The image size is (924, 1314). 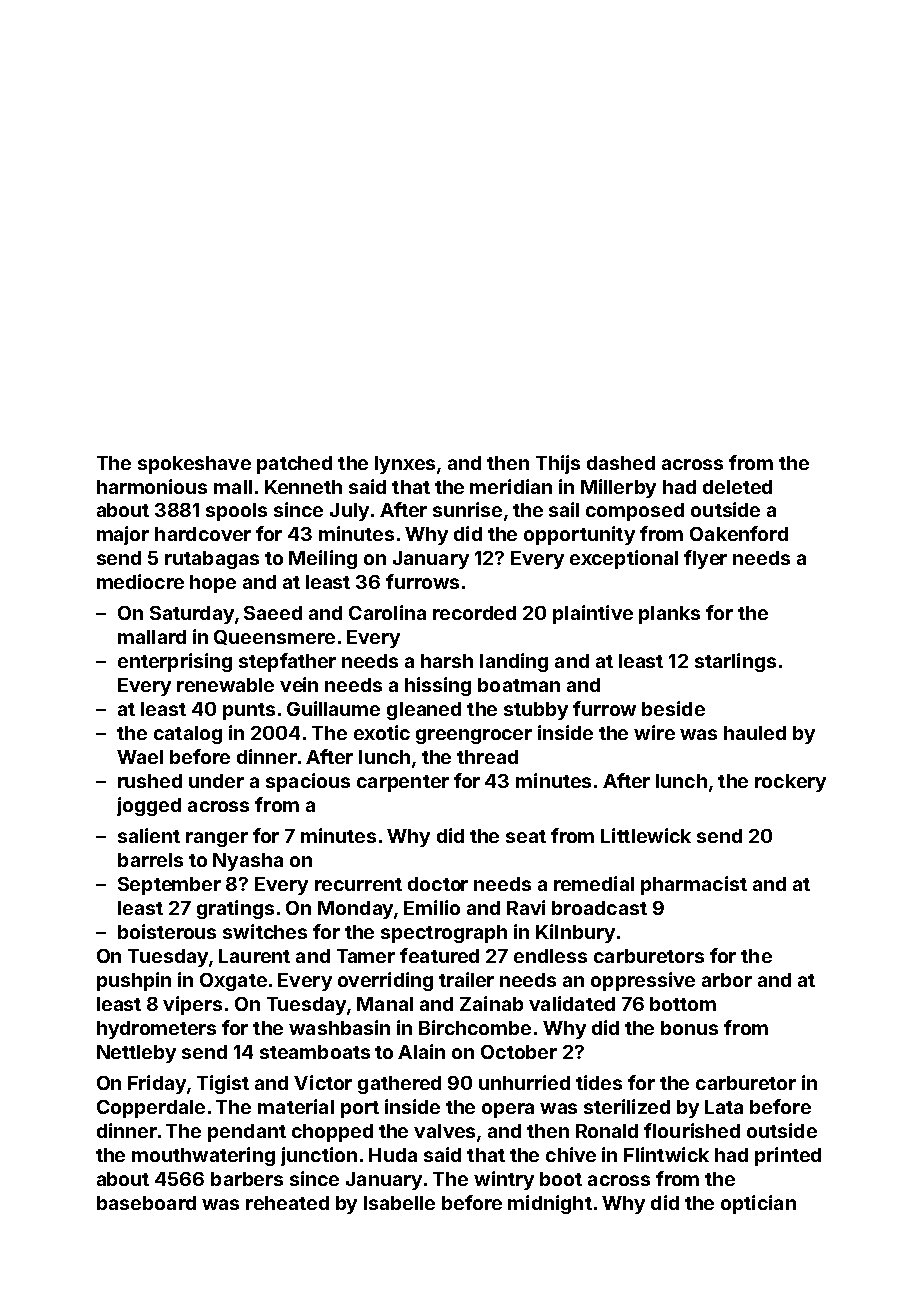 What do you see at coordinates (140, 757) in the image?
I see `Wael` at bounding box center [140, 757].
